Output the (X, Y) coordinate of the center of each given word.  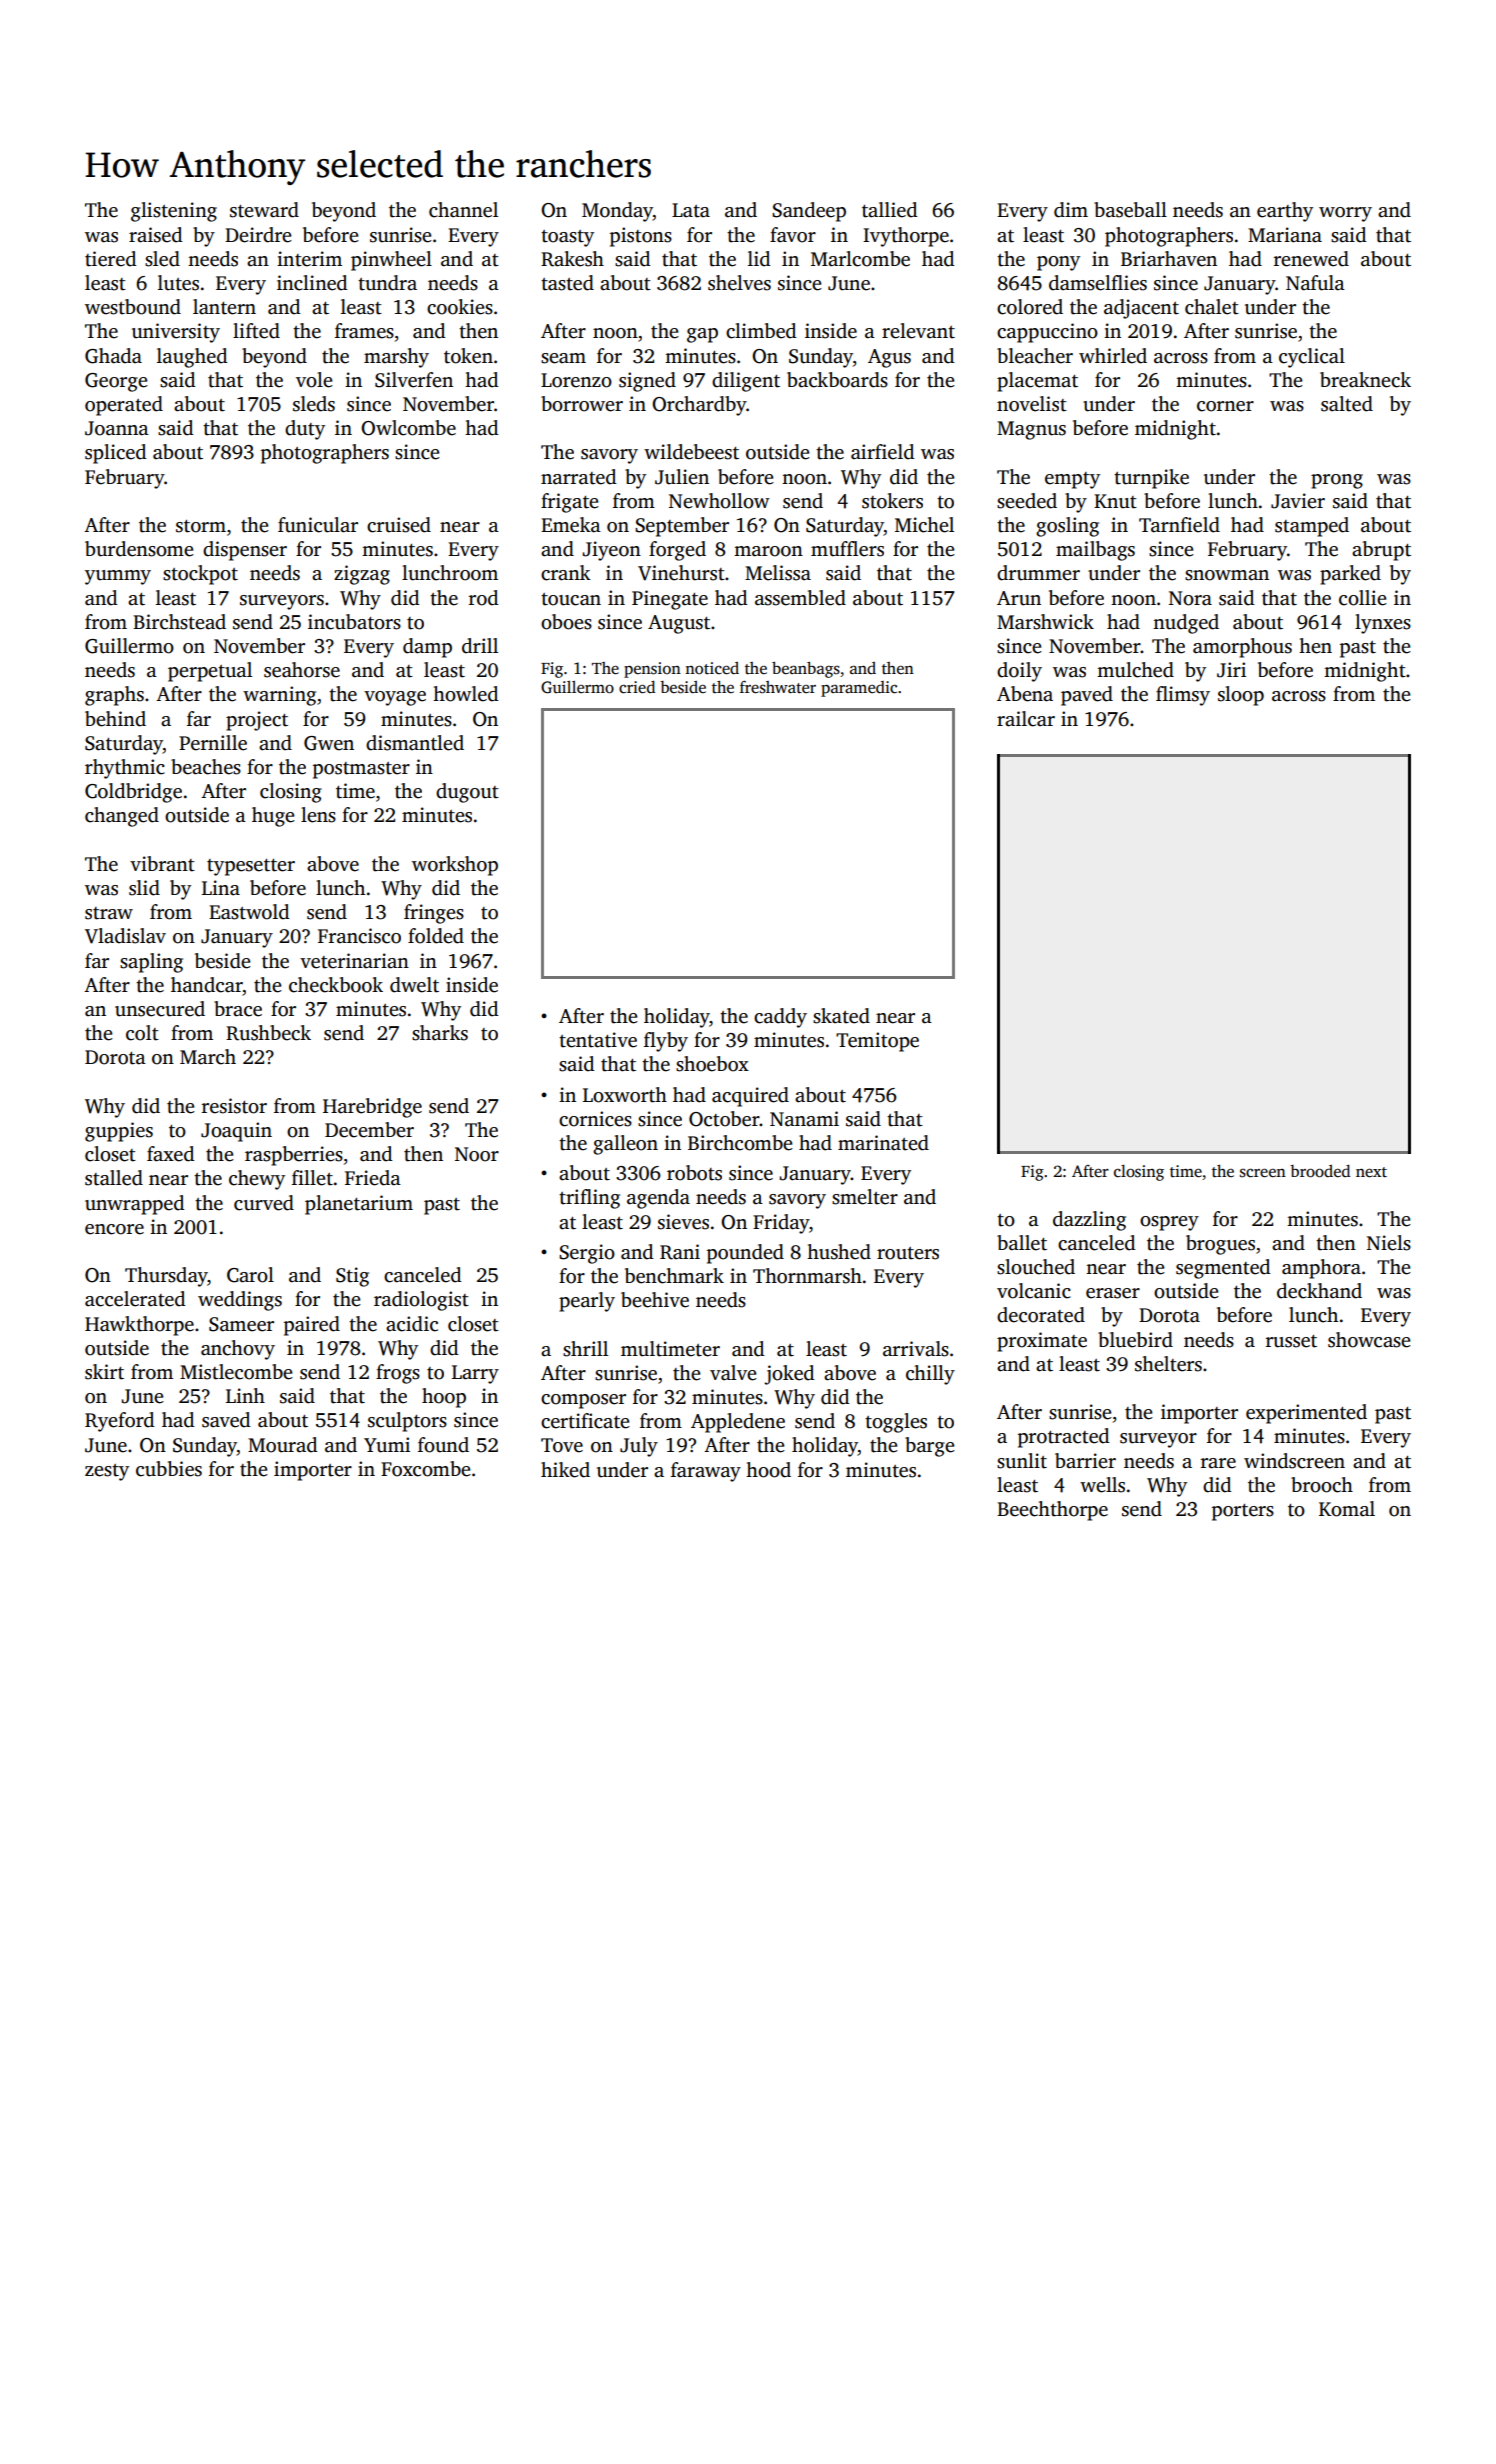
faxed (170, 1154)
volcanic (1034, 1291)
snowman (1227, 575)
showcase (1369, 1340)
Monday (617, 212)
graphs (114, 696)
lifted (256, 331)
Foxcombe (426, 1469)
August (679, 624)
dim (1071, 210)
